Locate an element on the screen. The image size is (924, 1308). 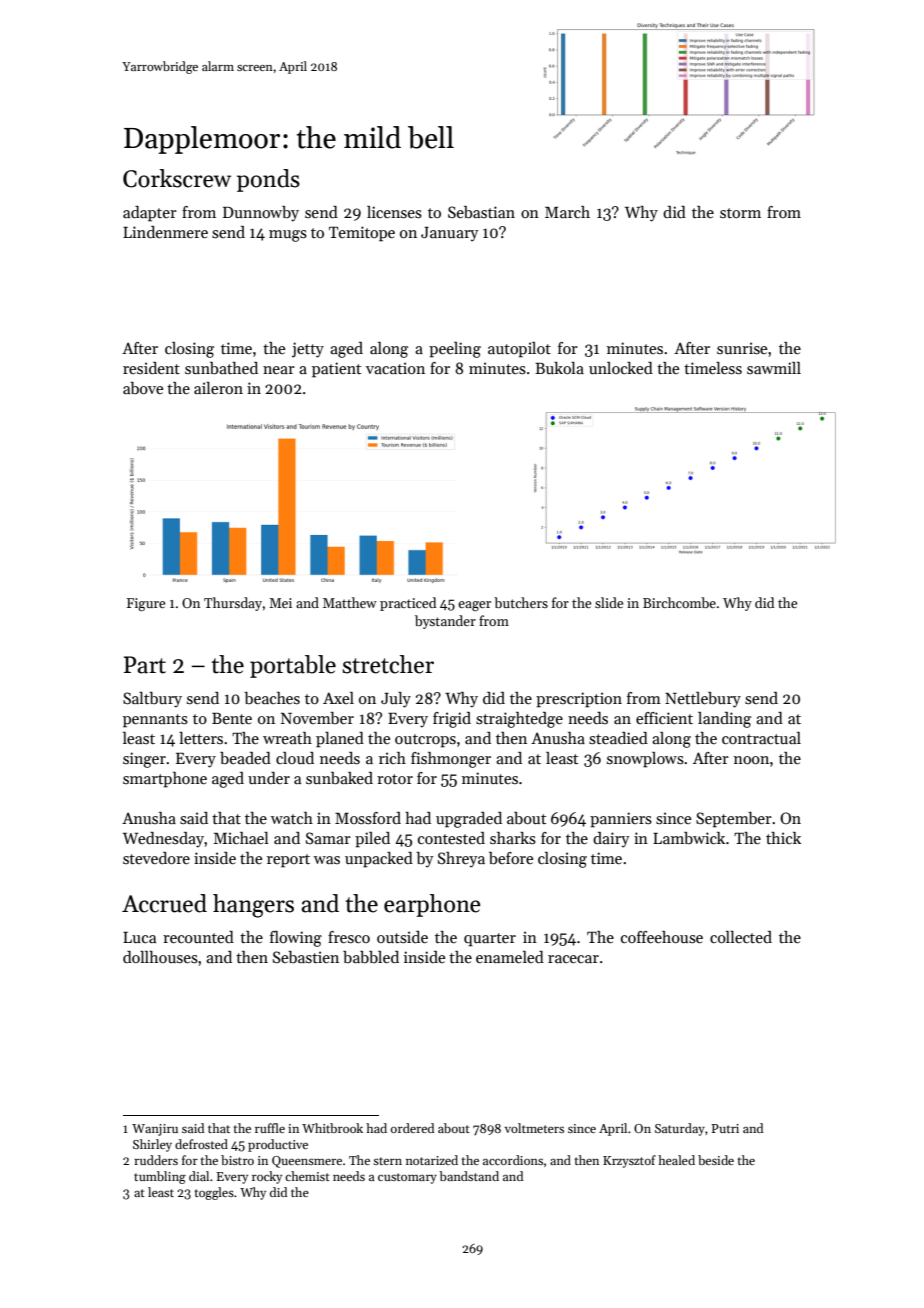
tumbling is located at coordinates (160, 1177).
